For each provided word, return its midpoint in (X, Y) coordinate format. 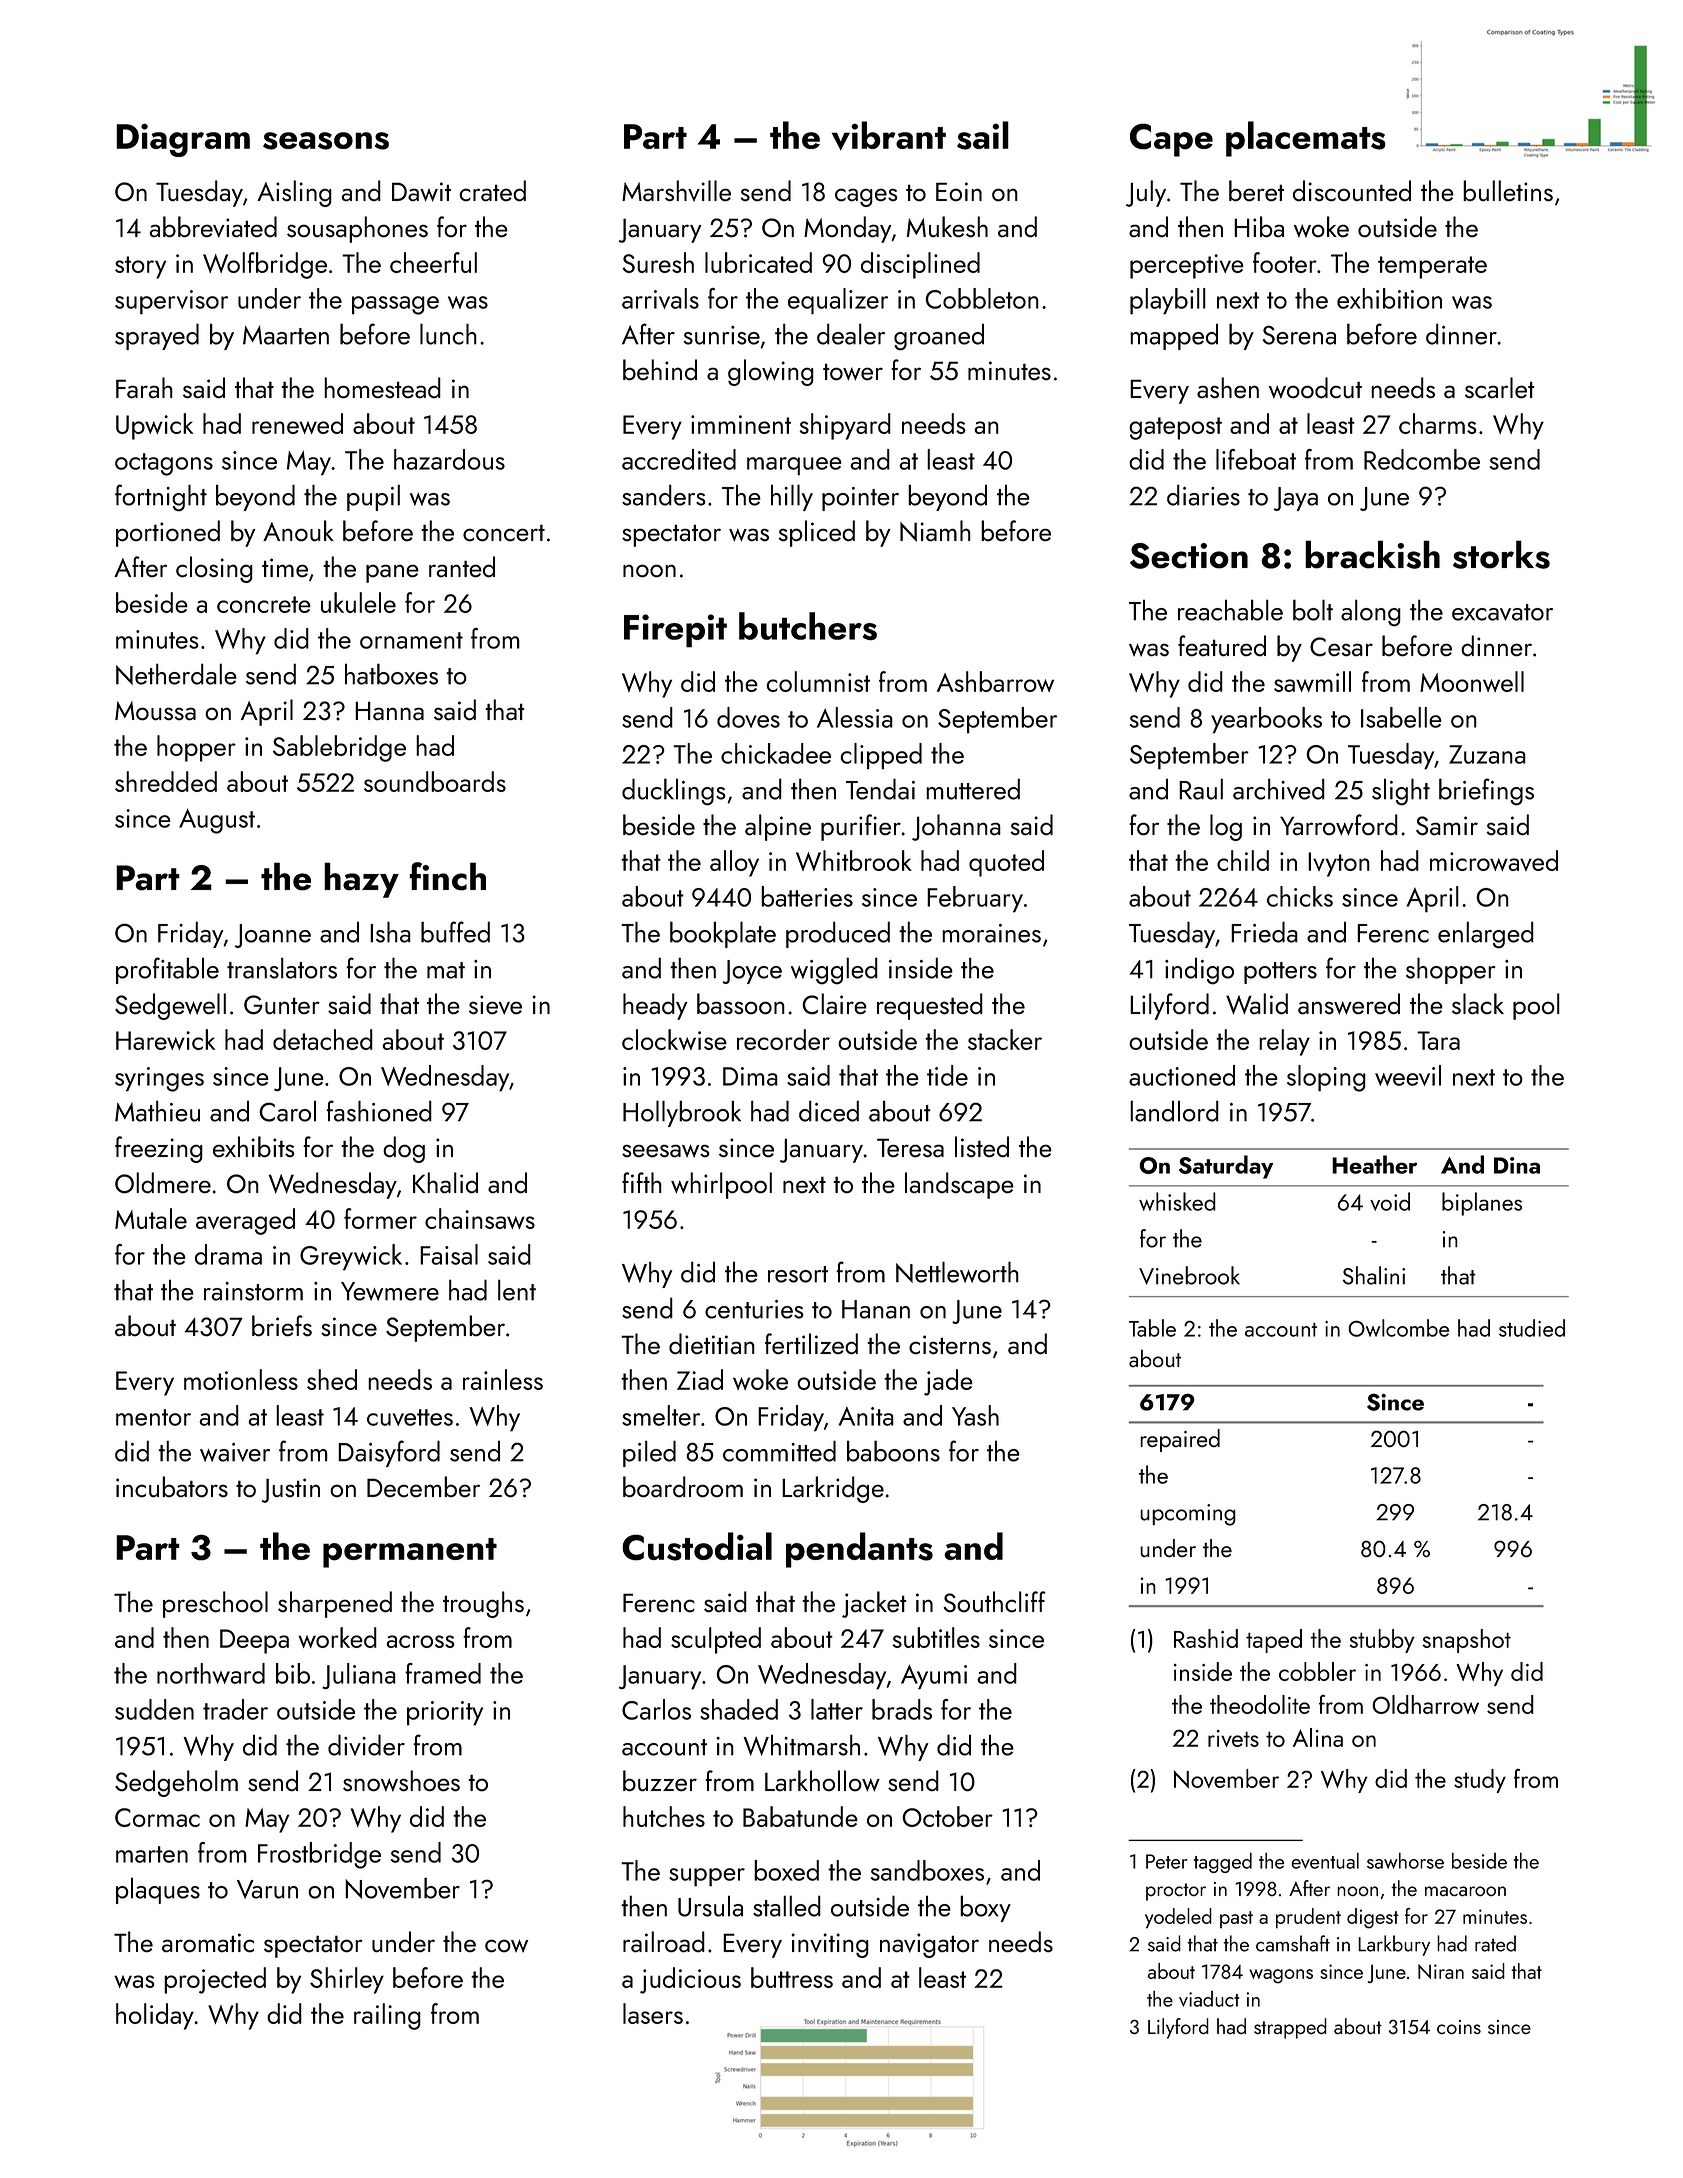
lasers (653, 2013)
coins (1459, 2027)
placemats (1306, 139)
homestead (382, 387)
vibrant (889, 135)
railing (387, 2016)
